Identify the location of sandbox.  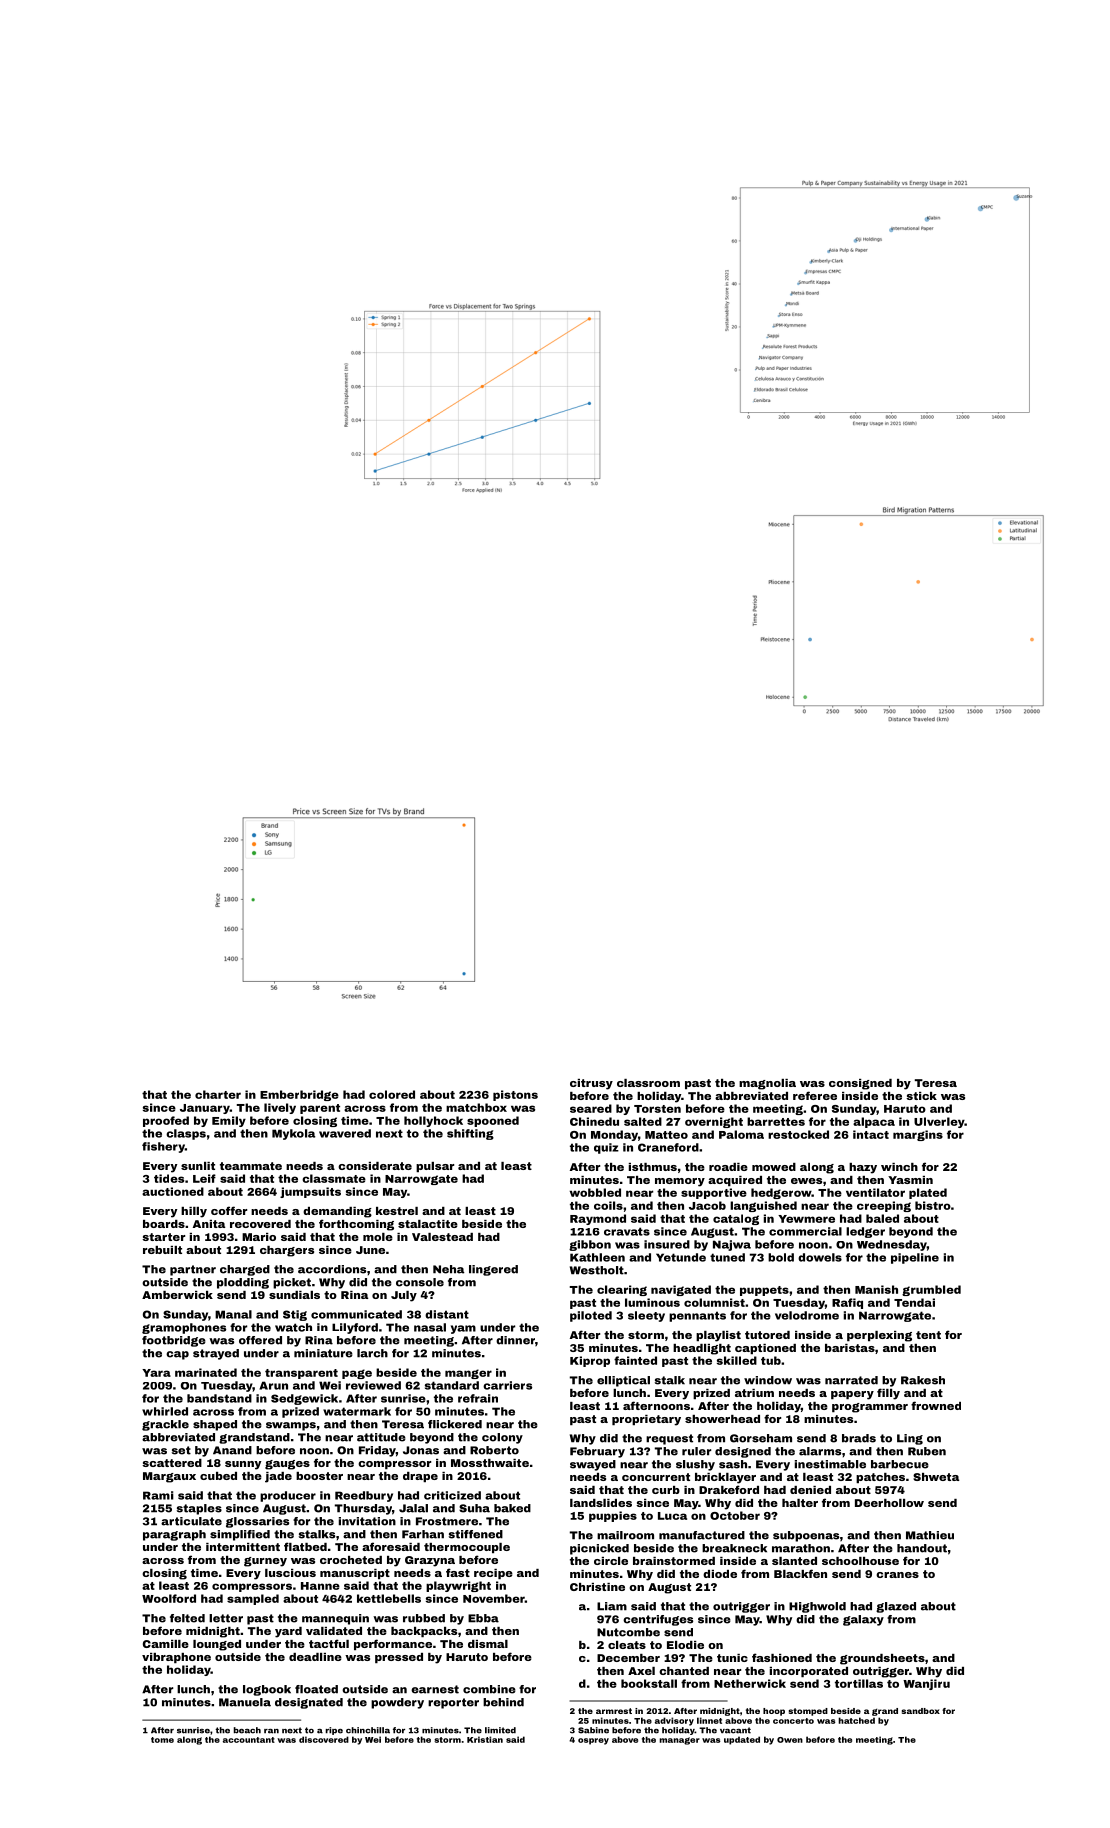
(921, 1711).
